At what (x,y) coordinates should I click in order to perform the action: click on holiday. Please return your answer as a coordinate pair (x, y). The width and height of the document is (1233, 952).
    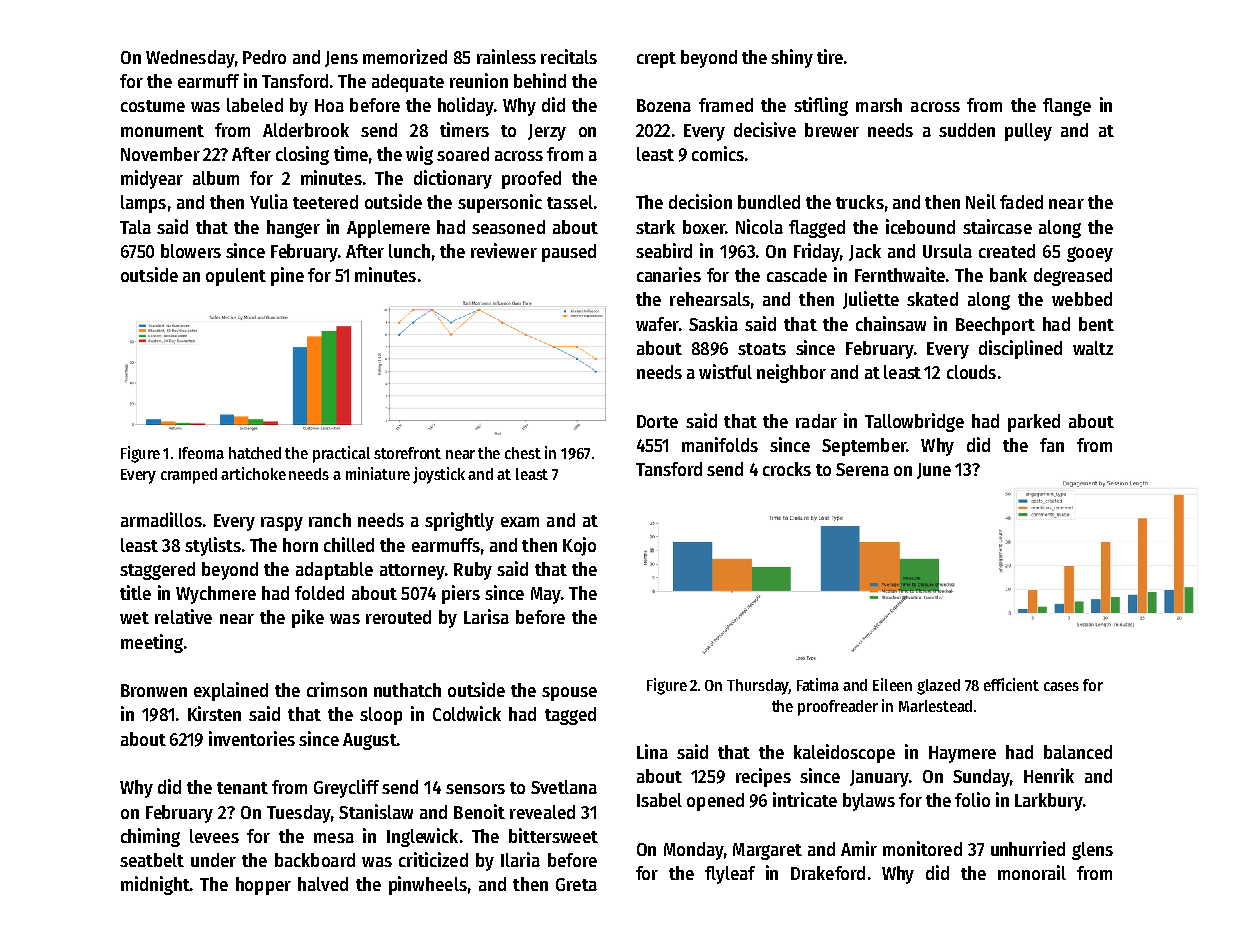
    Looking at the image, I should click on (466, 106).
